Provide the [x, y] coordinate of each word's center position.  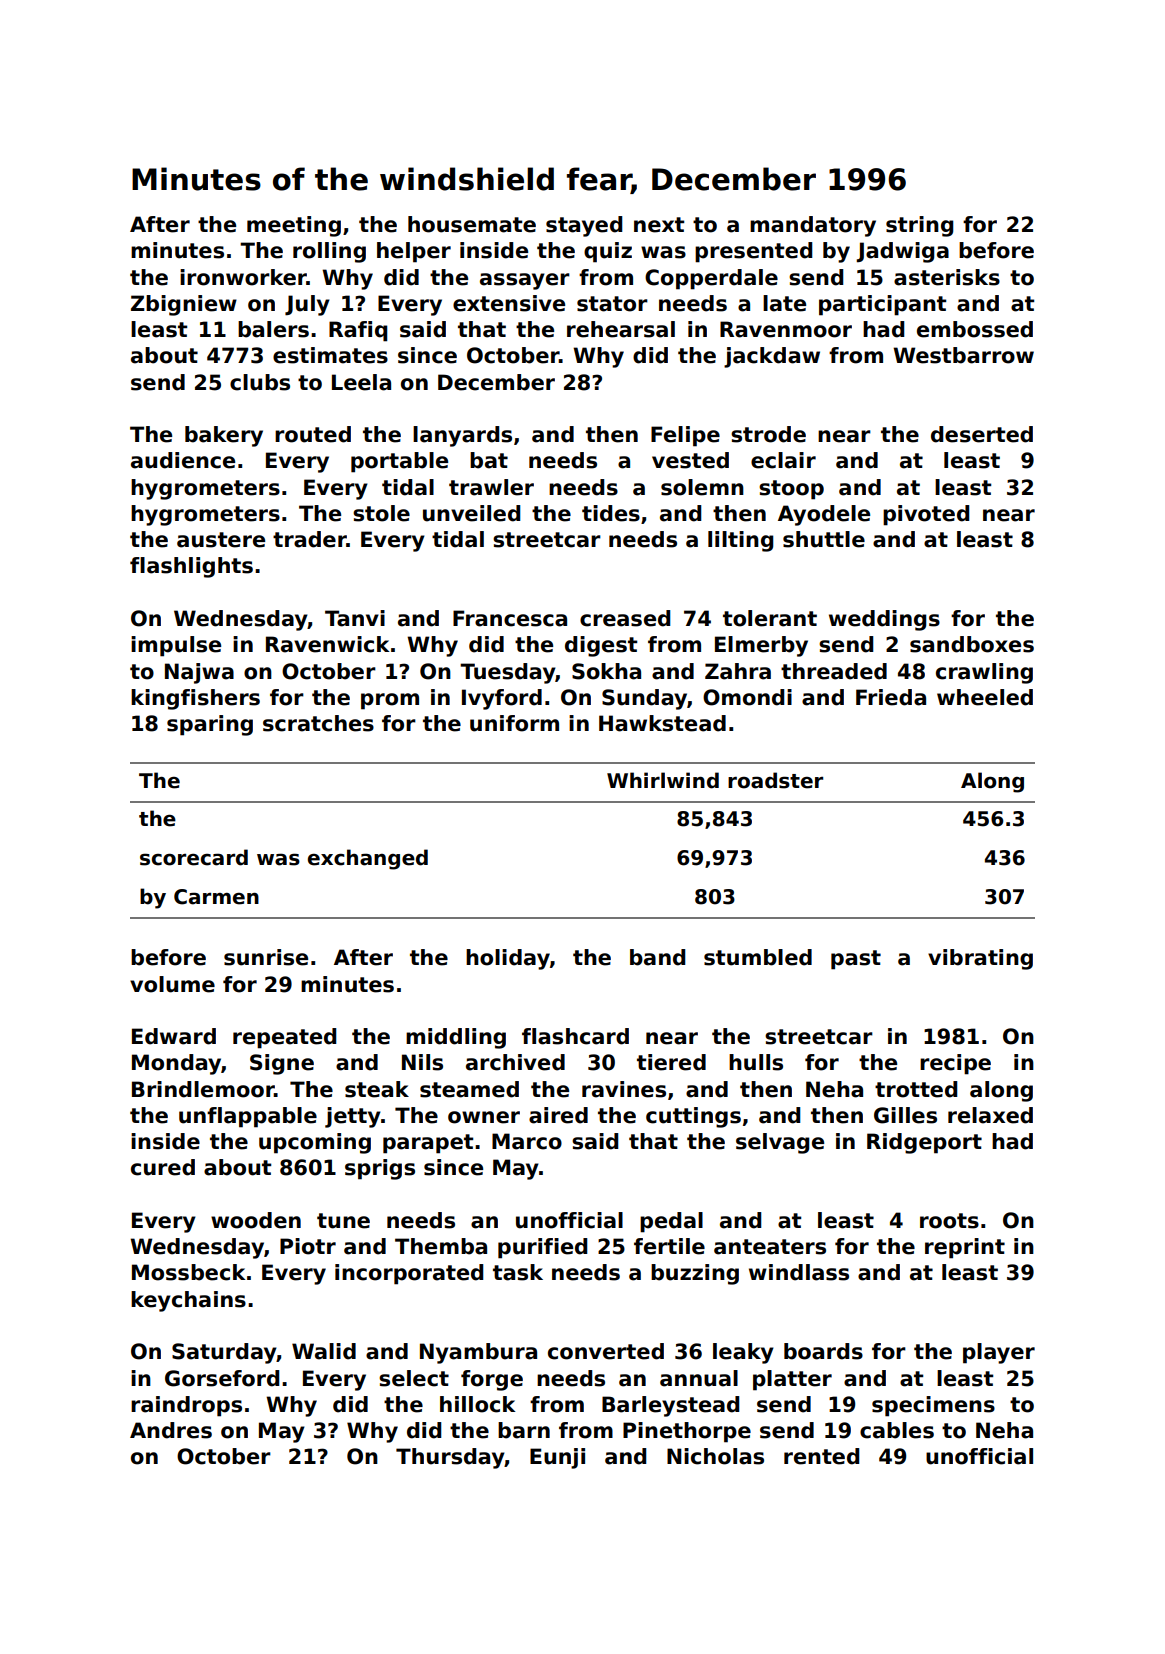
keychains [188, 1301]
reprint [965, 1248]
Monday [176, 1064]
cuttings [693, 1117]
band [657, 957]
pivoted [926, 515]
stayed [584, 226]
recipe [955, 1064]
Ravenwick [327, 644]
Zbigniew [184, 305]
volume [172, 984]
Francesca [510, 618]
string [919, 226]
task [518, 1272]
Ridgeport [924, 1143]
